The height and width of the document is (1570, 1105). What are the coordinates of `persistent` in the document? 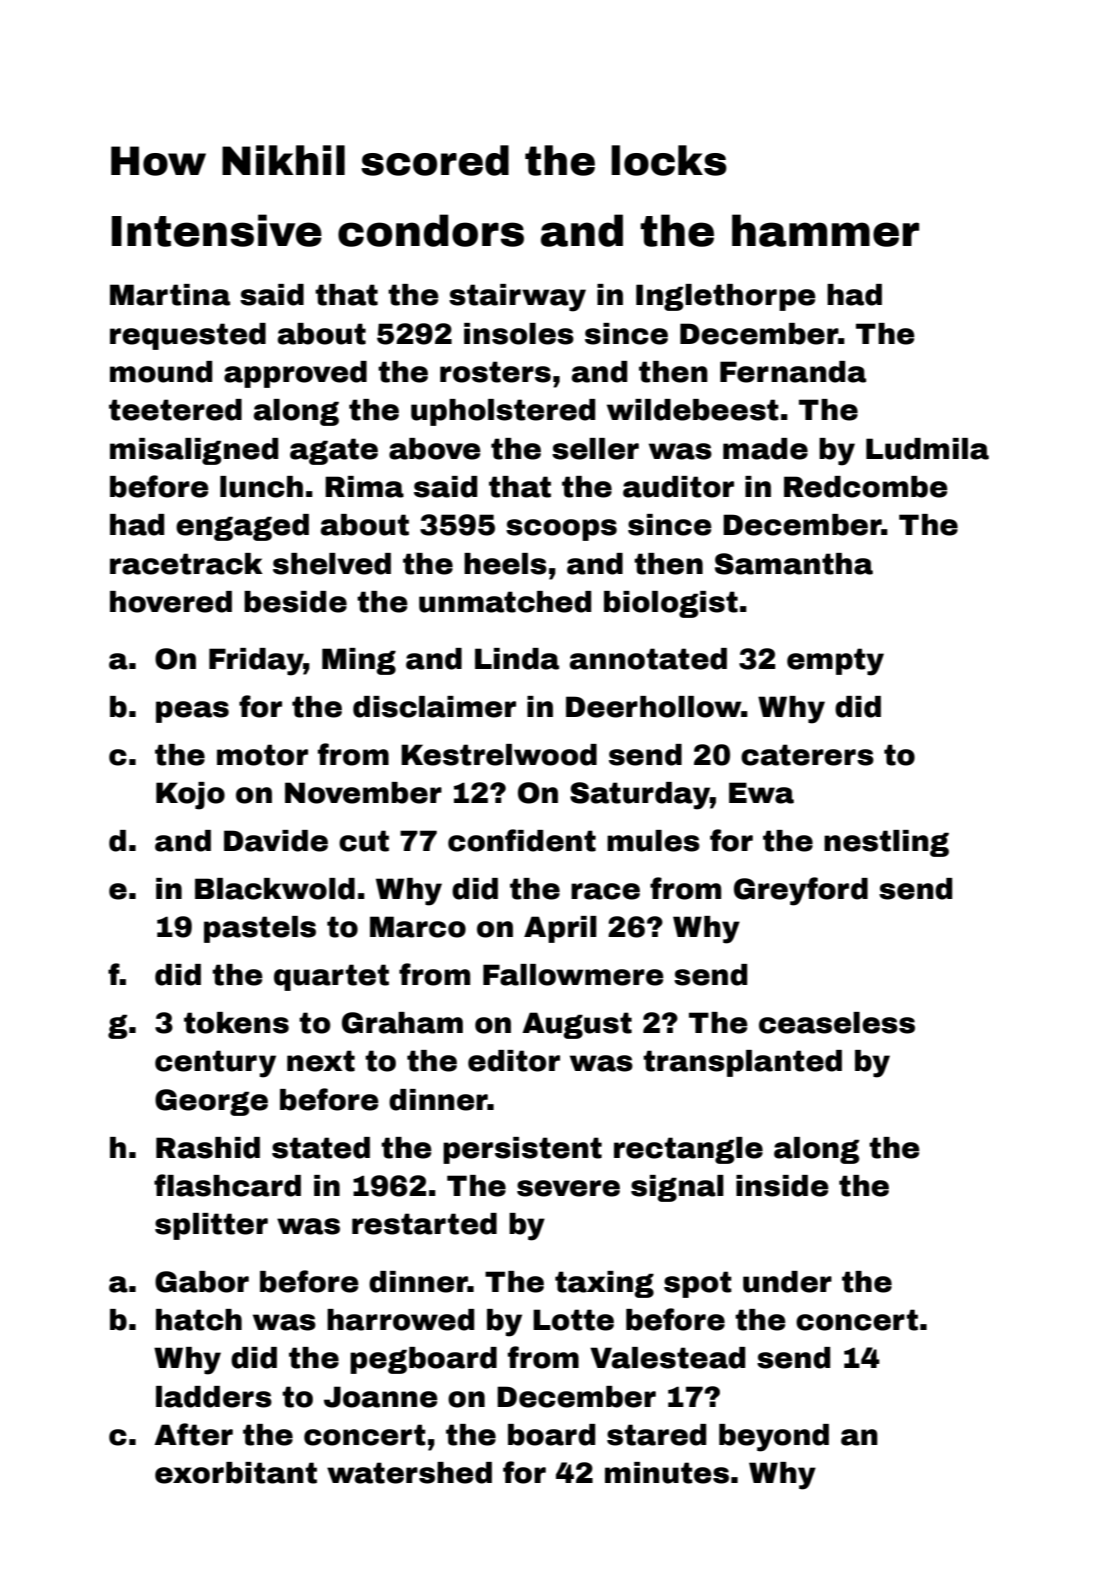 It's located at (522, 1150).
